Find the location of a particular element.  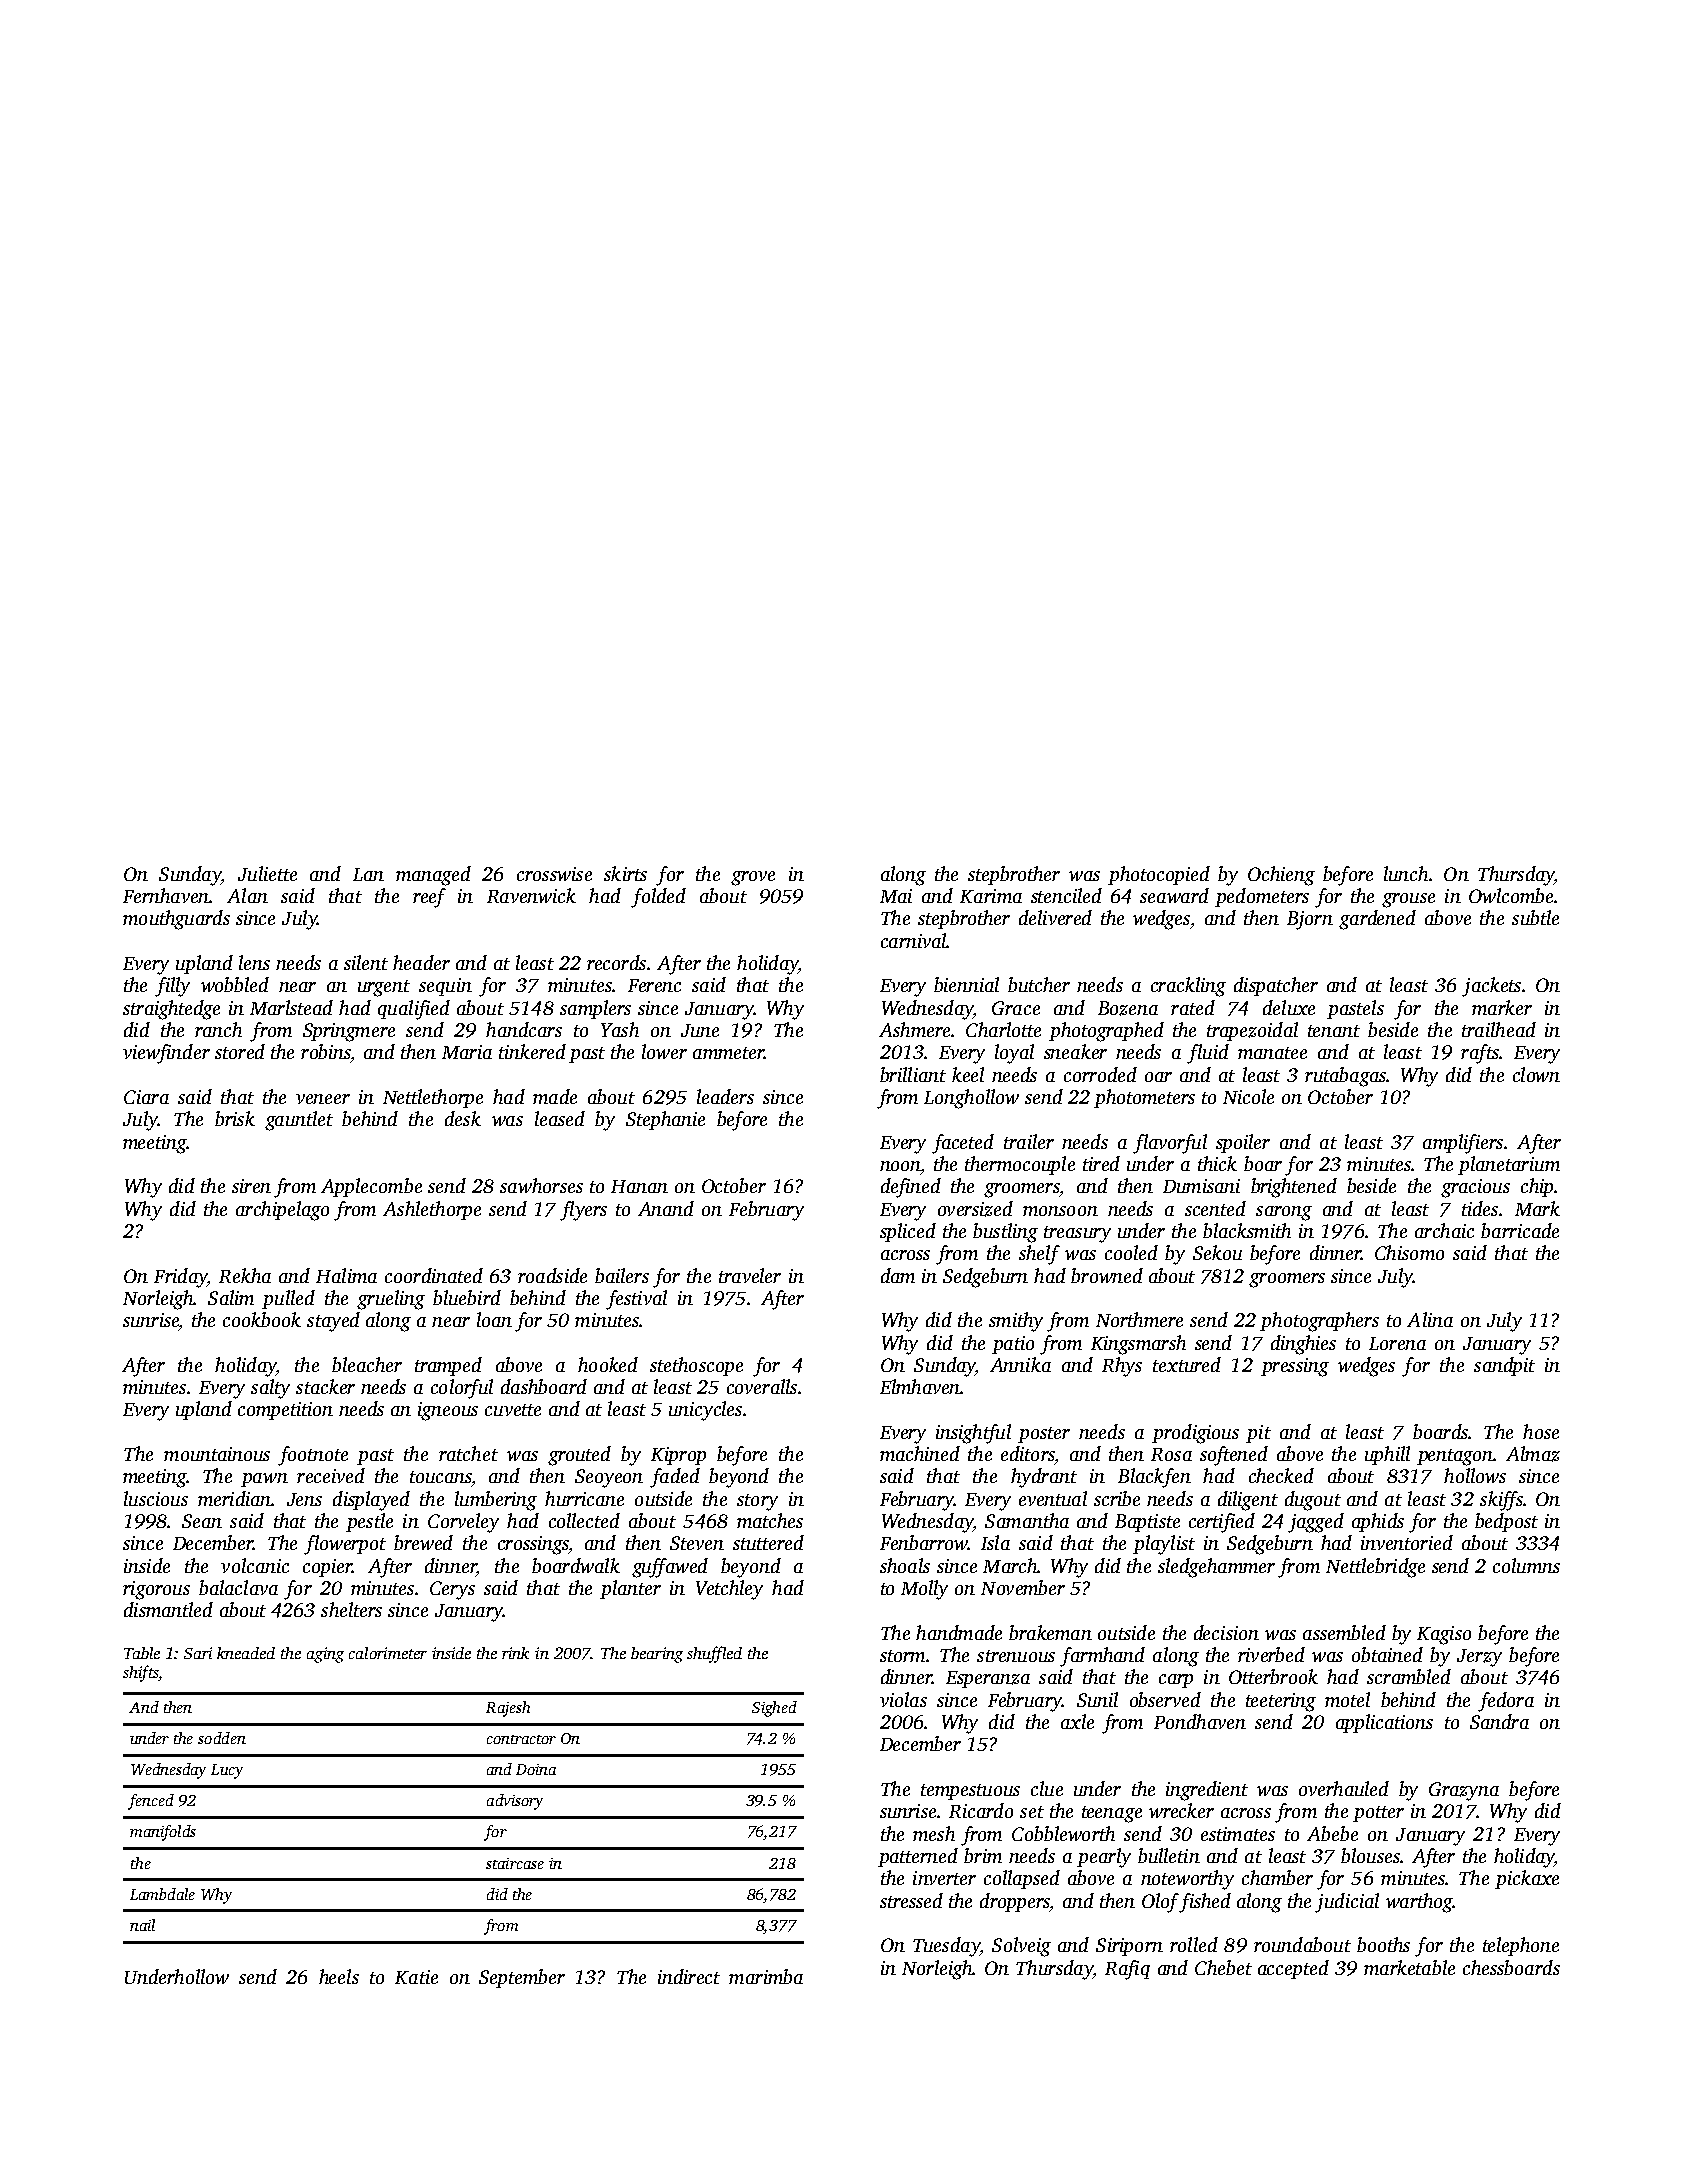

defined is located at coordinates (911, 1188).
